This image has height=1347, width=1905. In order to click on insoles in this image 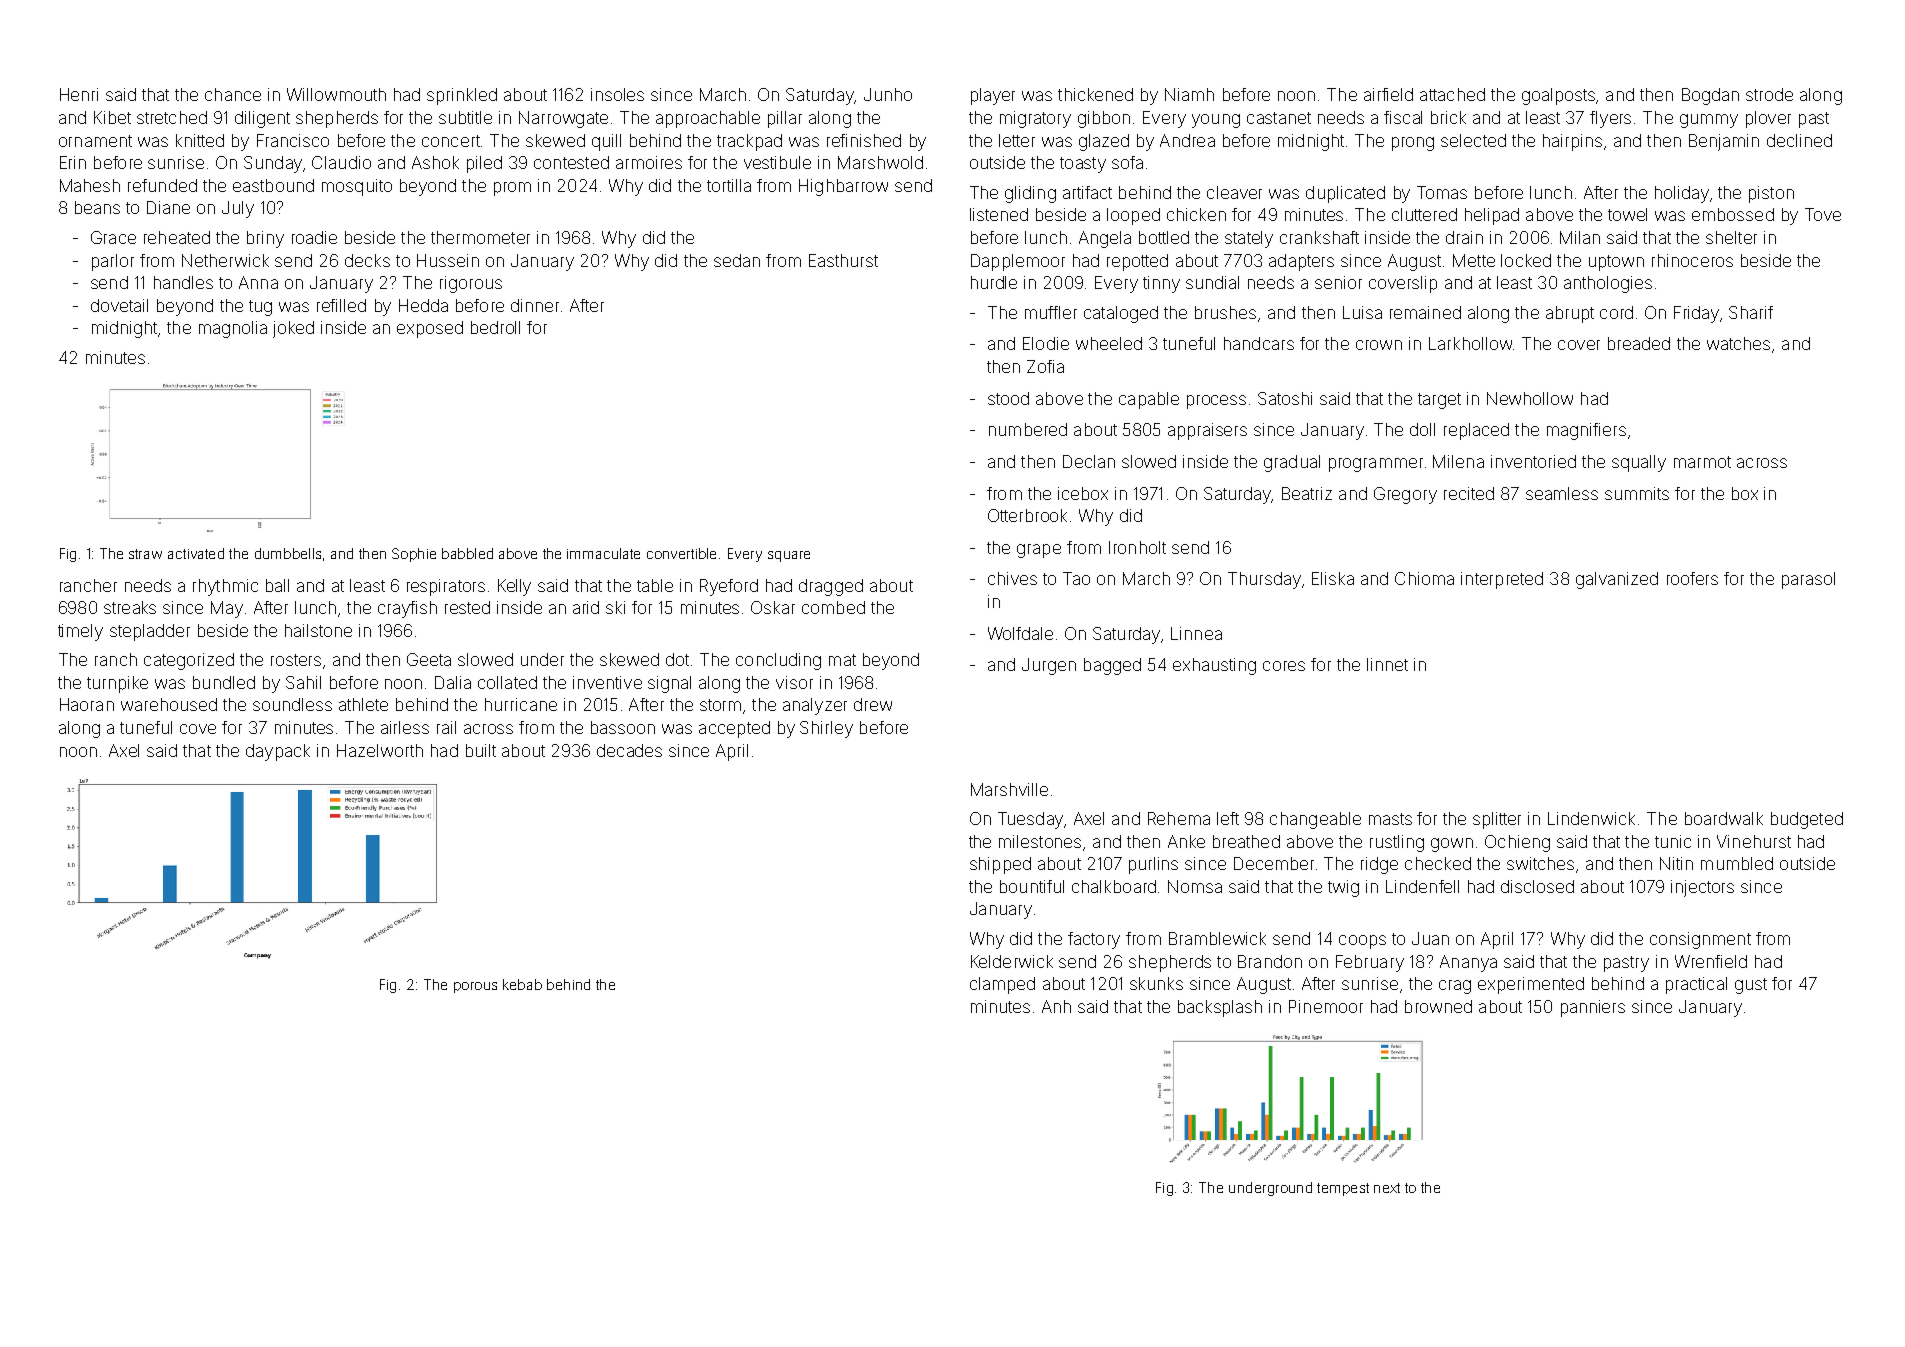, I will do `click(617, 94)`.
